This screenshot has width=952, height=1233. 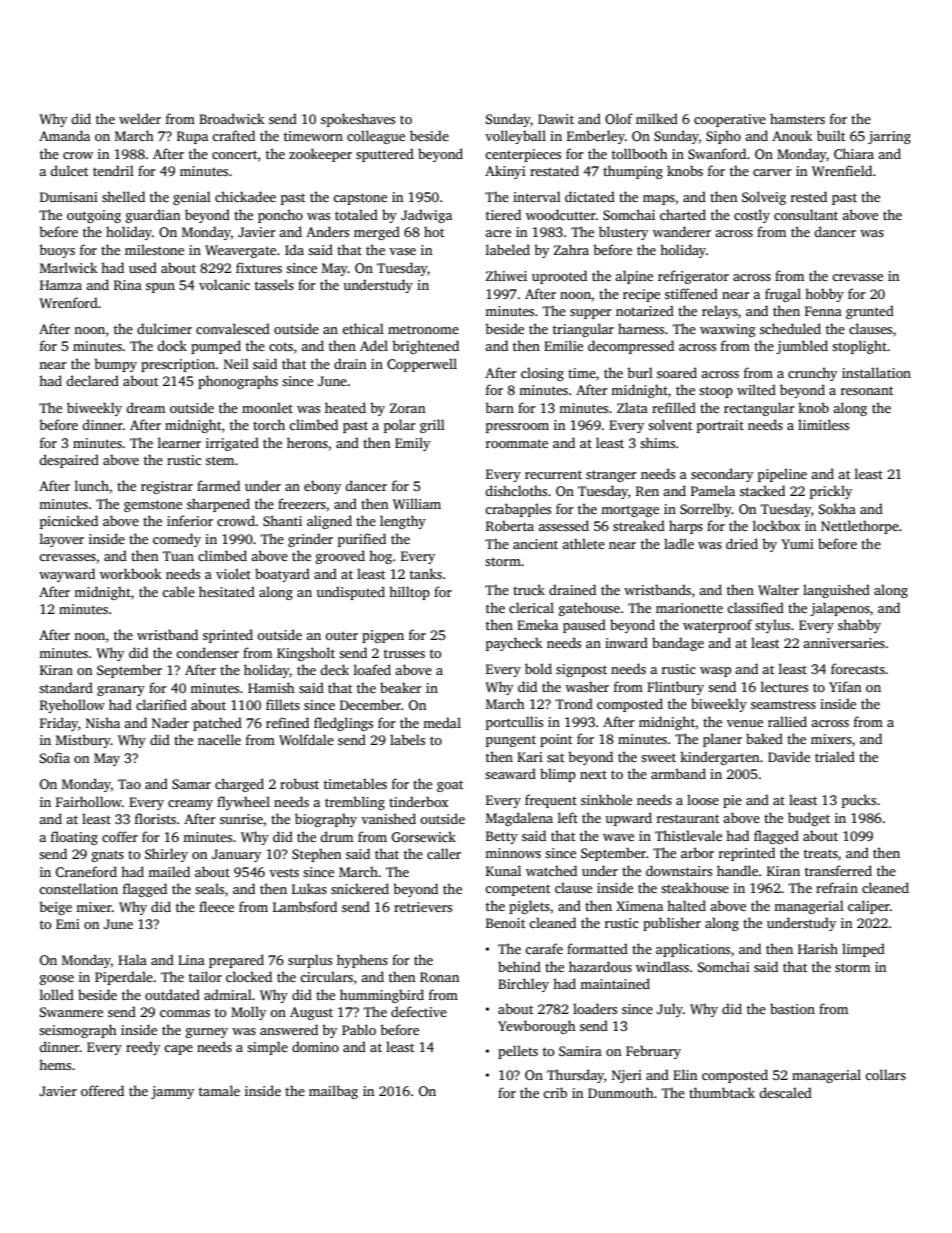 I want to click on prickly, so click(x=831, y=492).
